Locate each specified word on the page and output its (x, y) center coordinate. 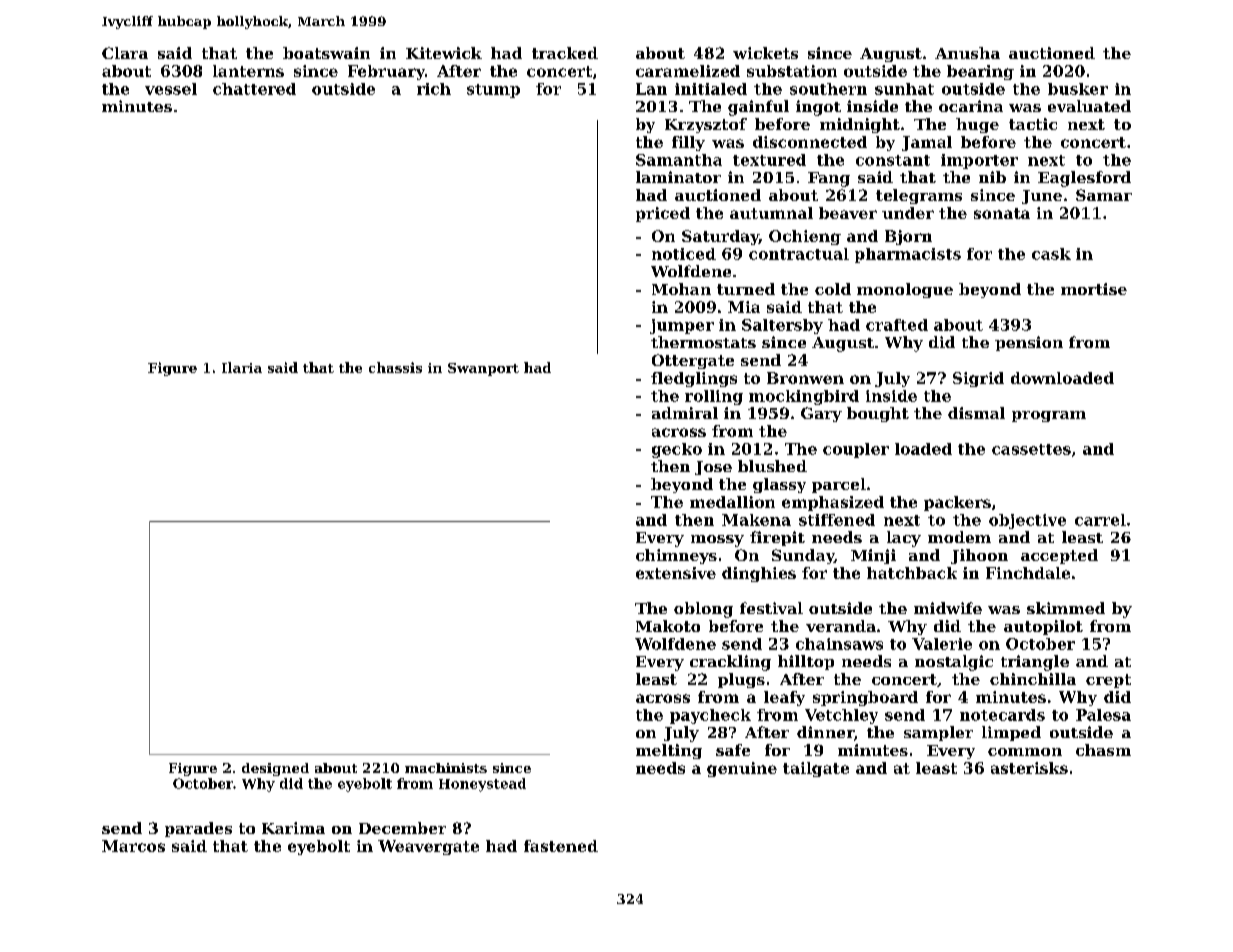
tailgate (816, 769)
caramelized (688, 71)
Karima (293, 828)
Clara (125, 53)
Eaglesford (1084, 179)
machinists (446, 768)
